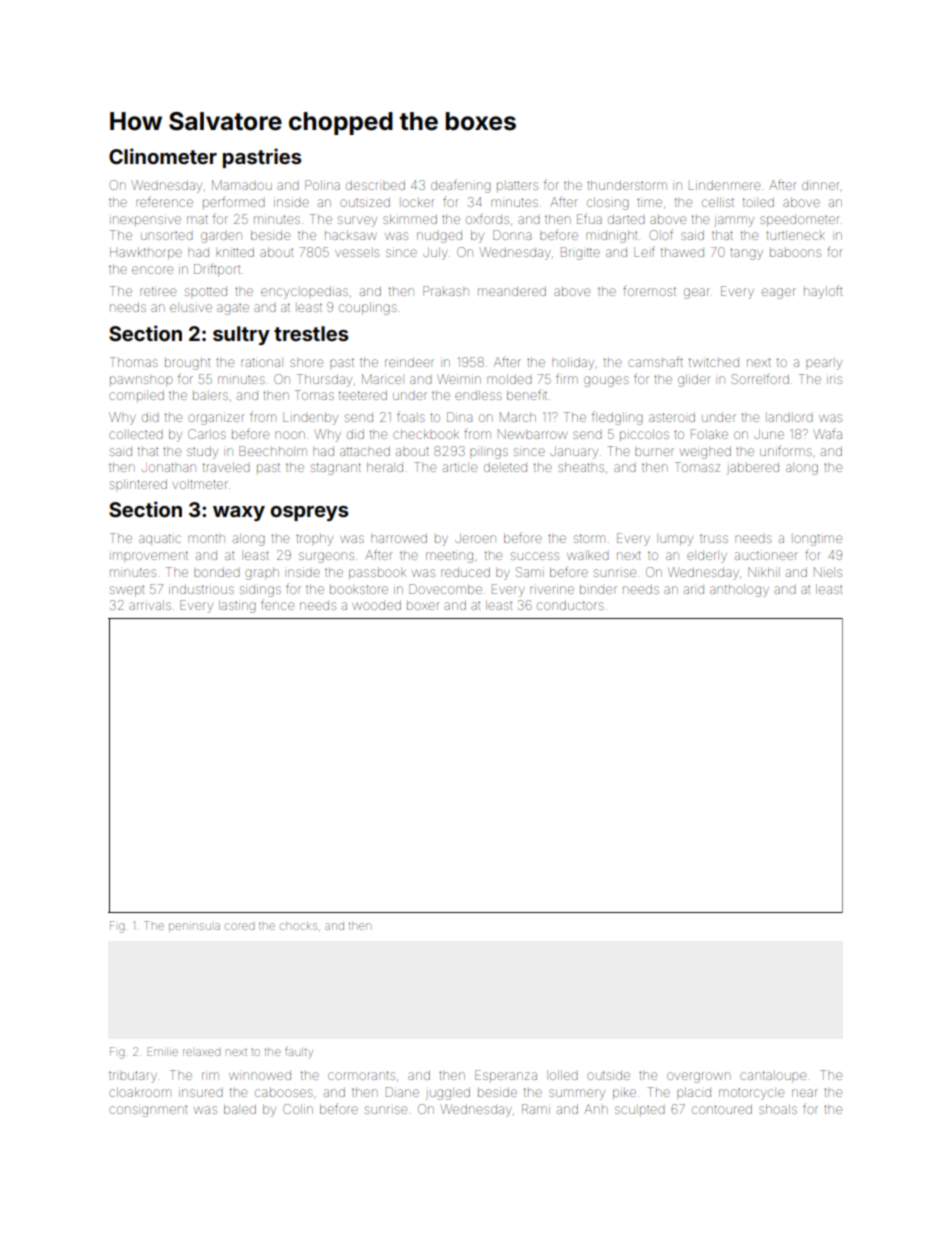  Describe the element at coordinates (739, 591) in the screenshot. I see `anthology` at that location.
